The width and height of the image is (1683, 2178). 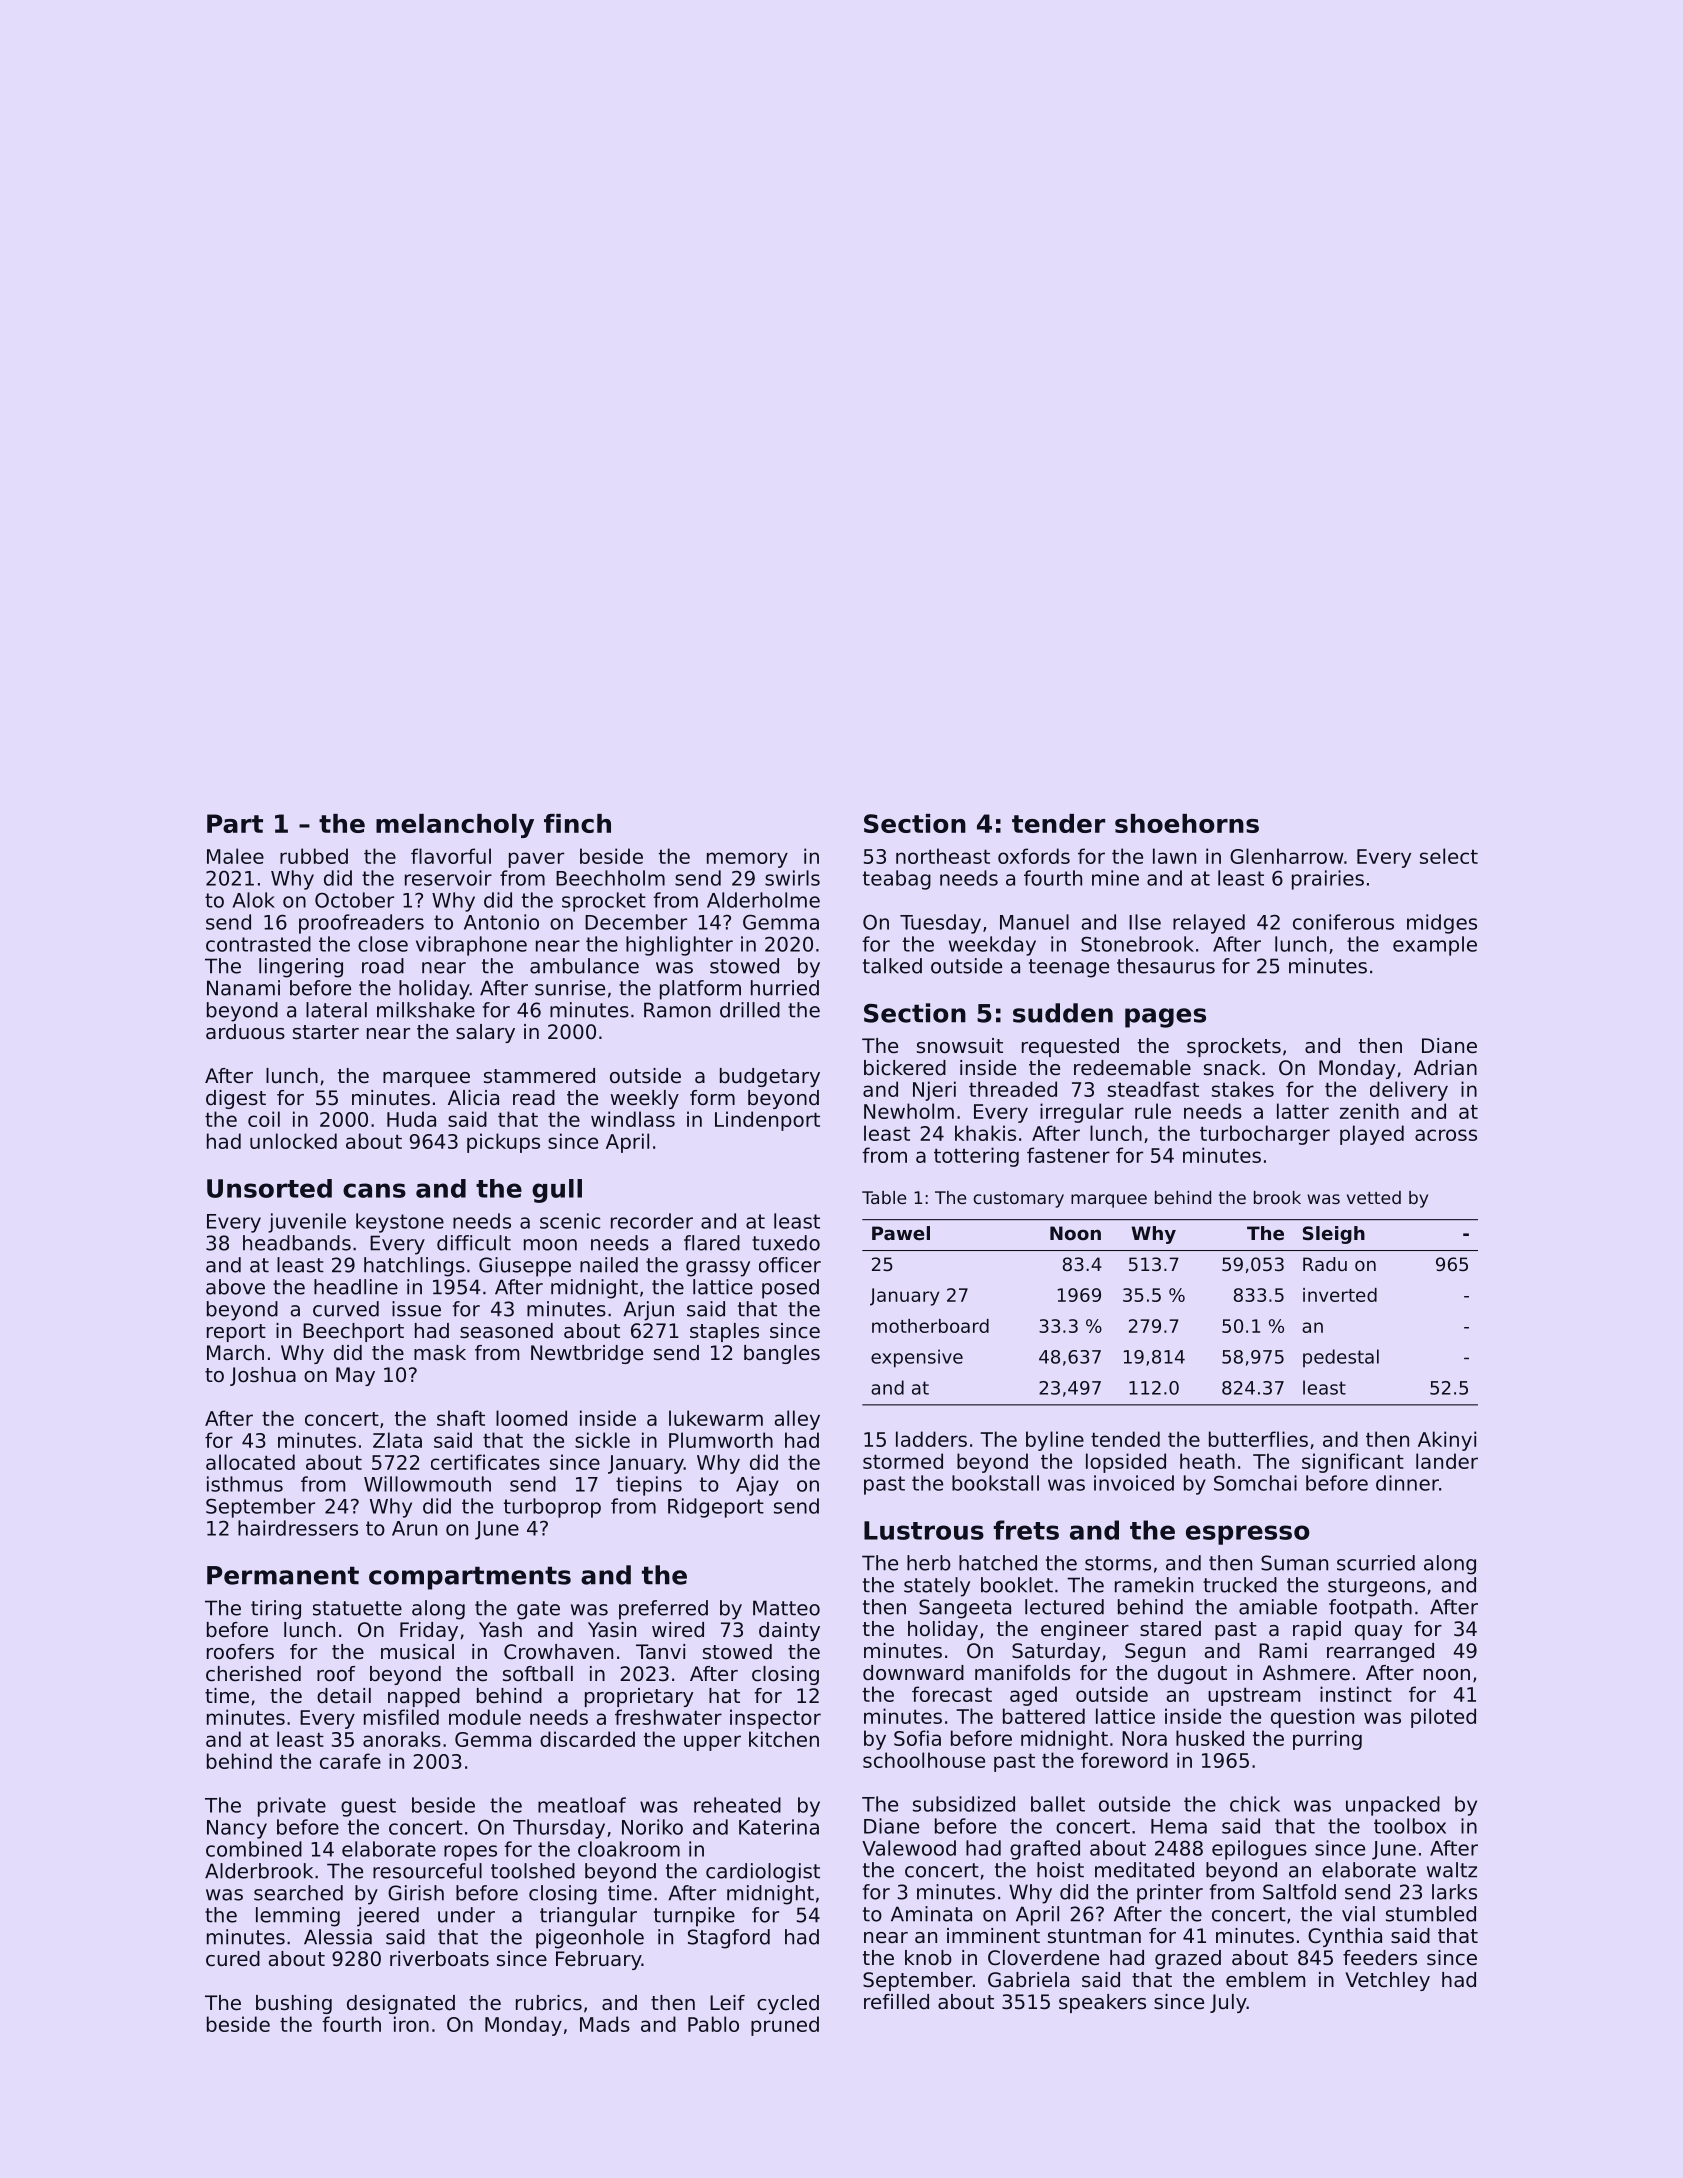 I want to click on finch, so click(x=577, y=823).
